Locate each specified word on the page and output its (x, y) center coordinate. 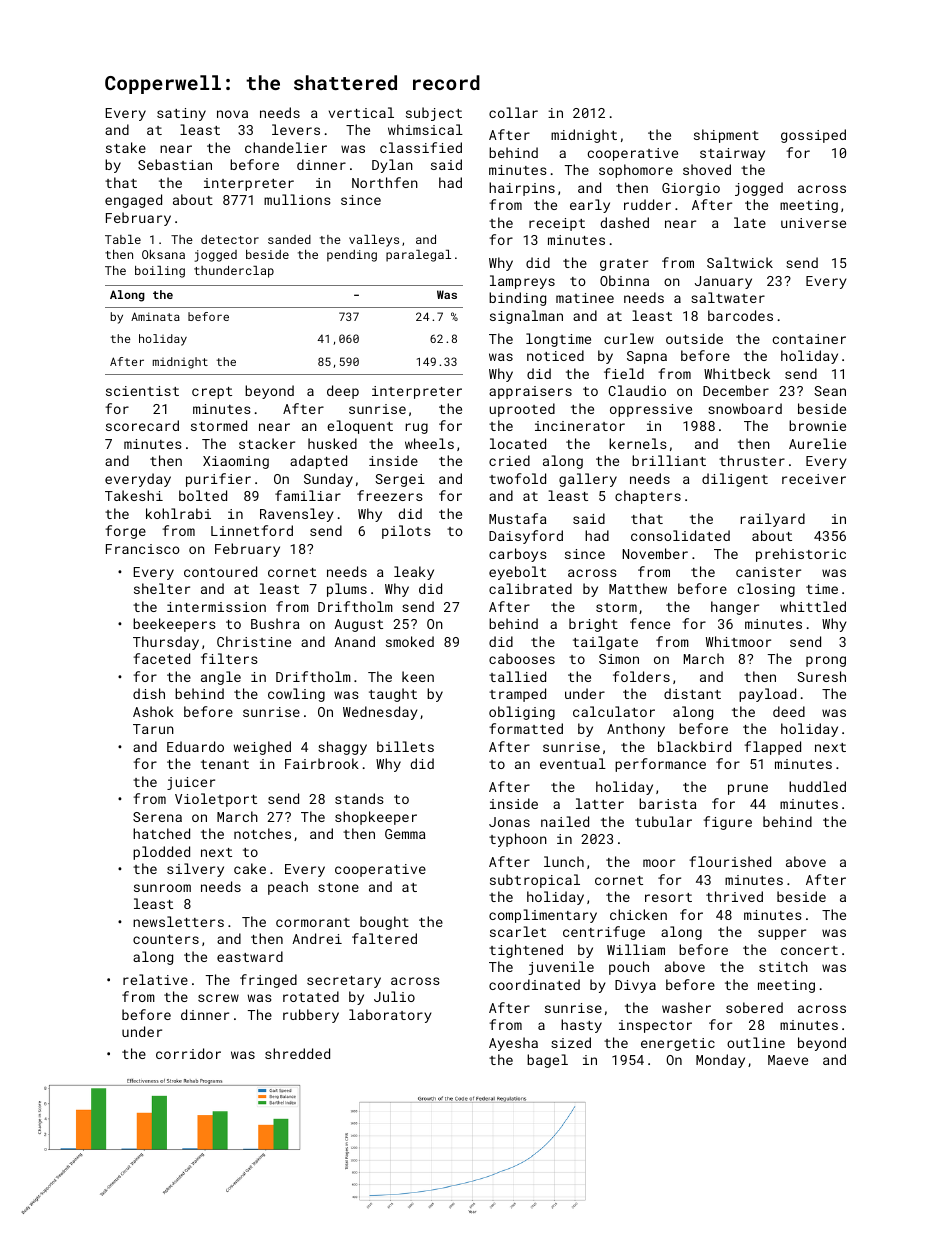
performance (660, 765)
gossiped (813, 136)
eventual (573, 763)
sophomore (636, 171)
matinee (585, 298)
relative (155, 979)
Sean (830, 391)
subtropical (535, 881)
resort (668, 897)
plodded (161, 853)
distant (692, 693)
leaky (414, 573)
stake (126, 147)
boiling (160, 272)
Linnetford (252, 530)
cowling (296, 695)
